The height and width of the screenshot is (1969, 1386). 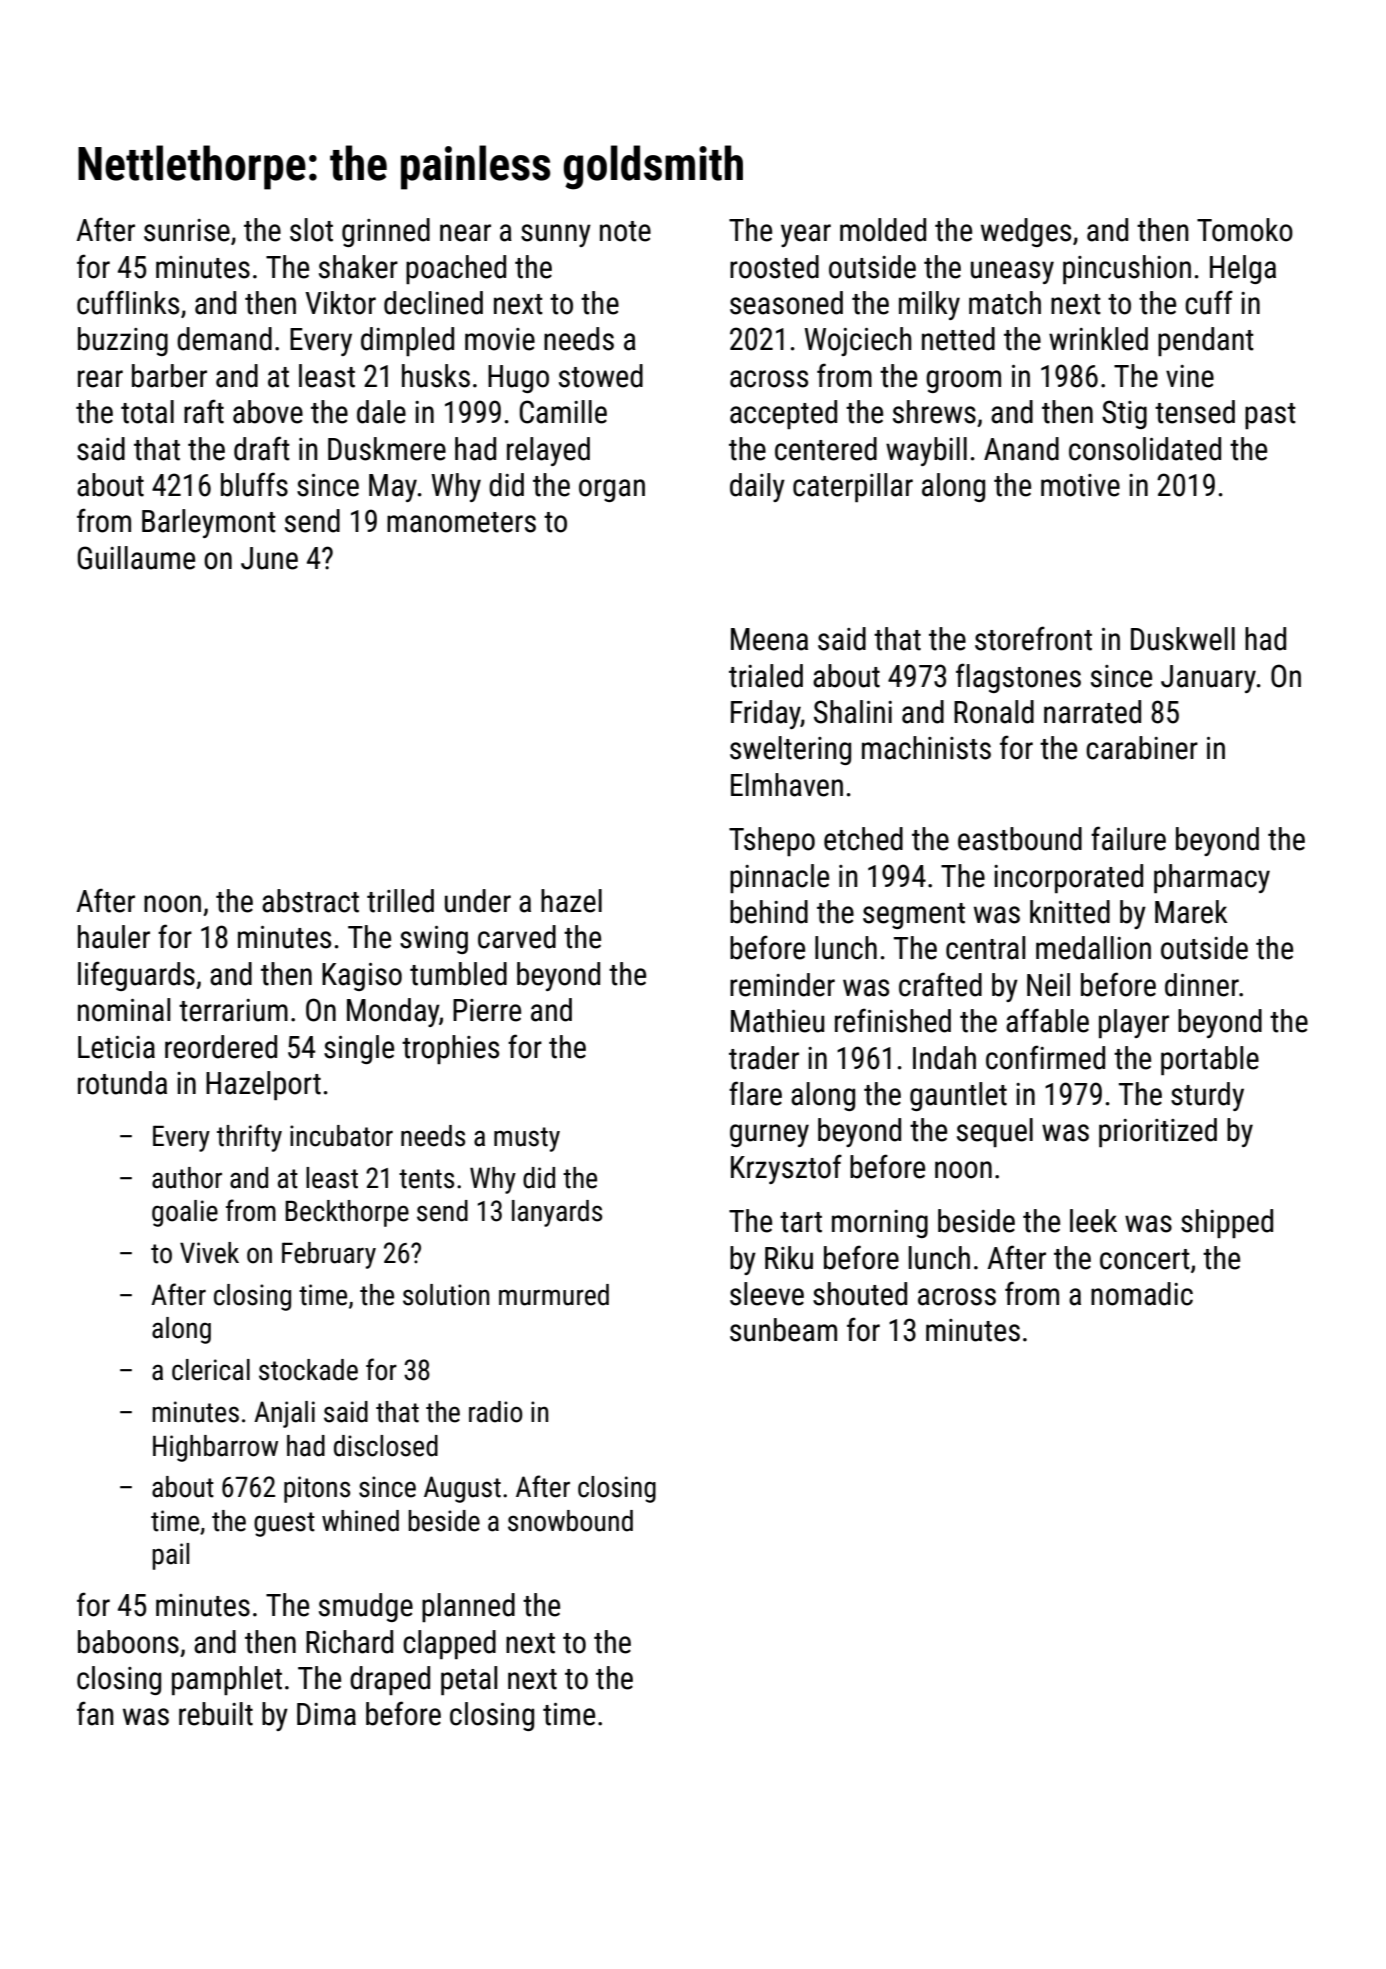 I want to click on clerical, so click(x=211, y=1370).
